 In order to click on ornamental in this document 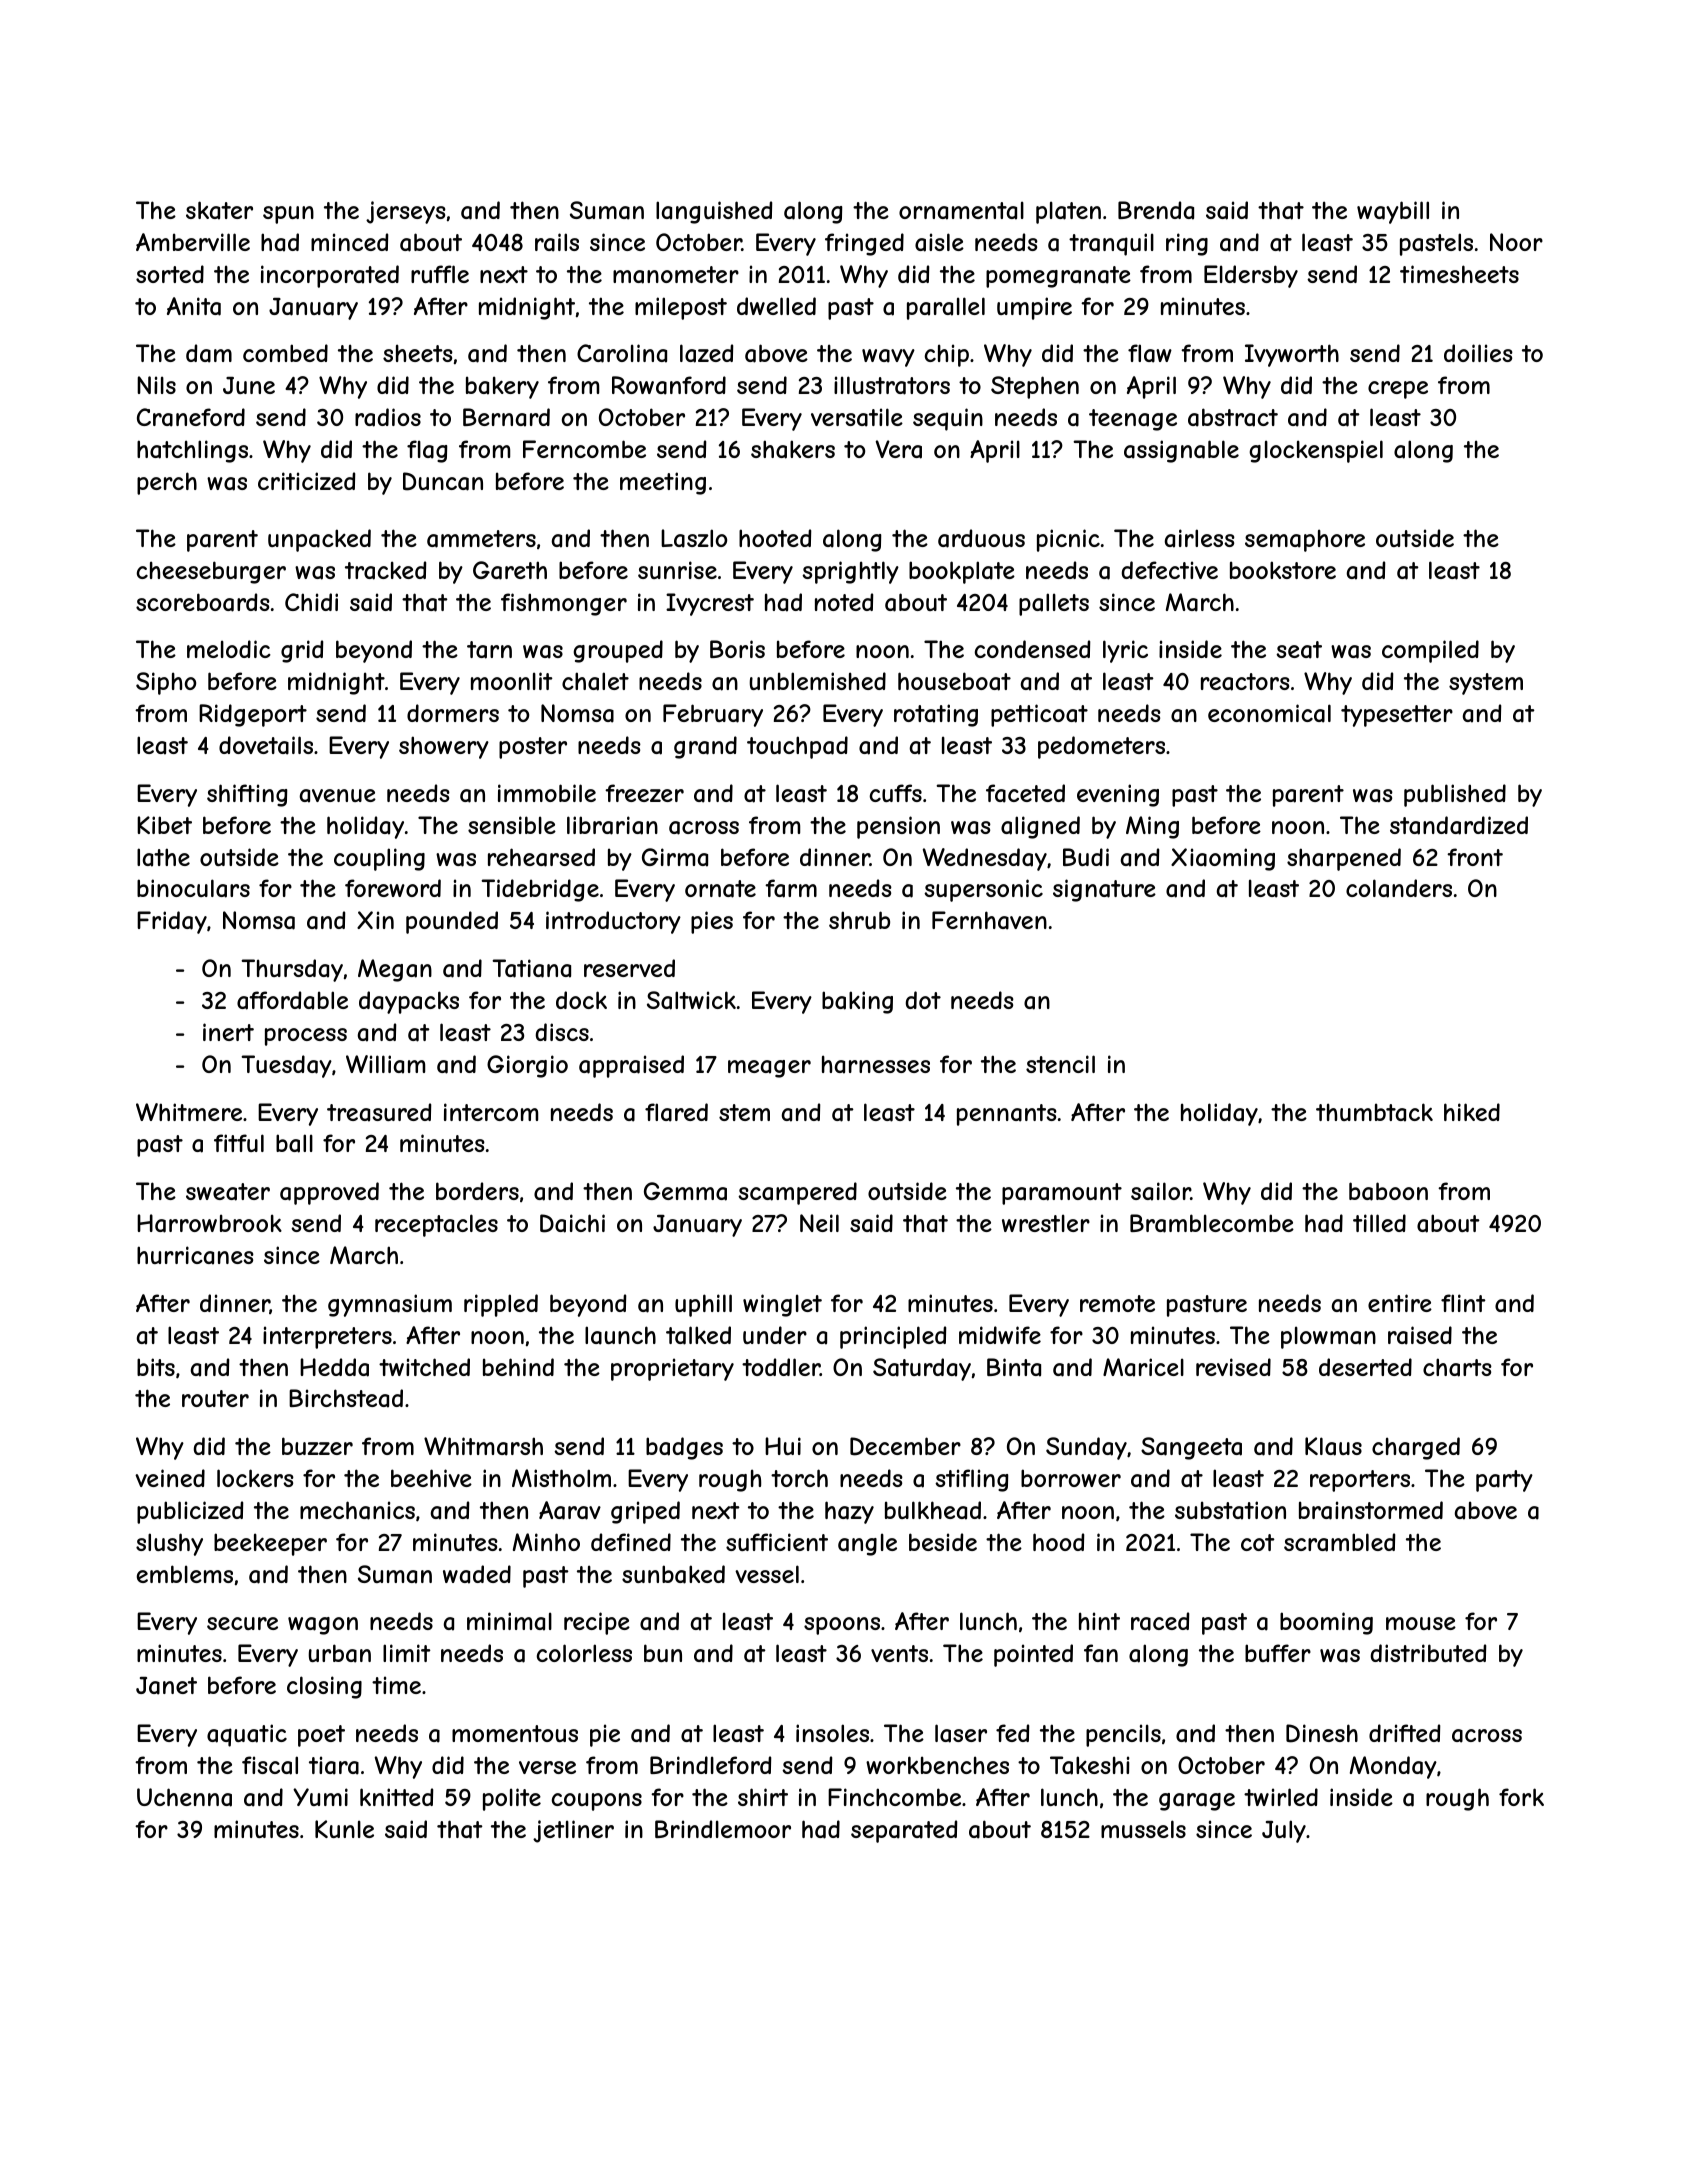, I will do `click(961, 210)`.
